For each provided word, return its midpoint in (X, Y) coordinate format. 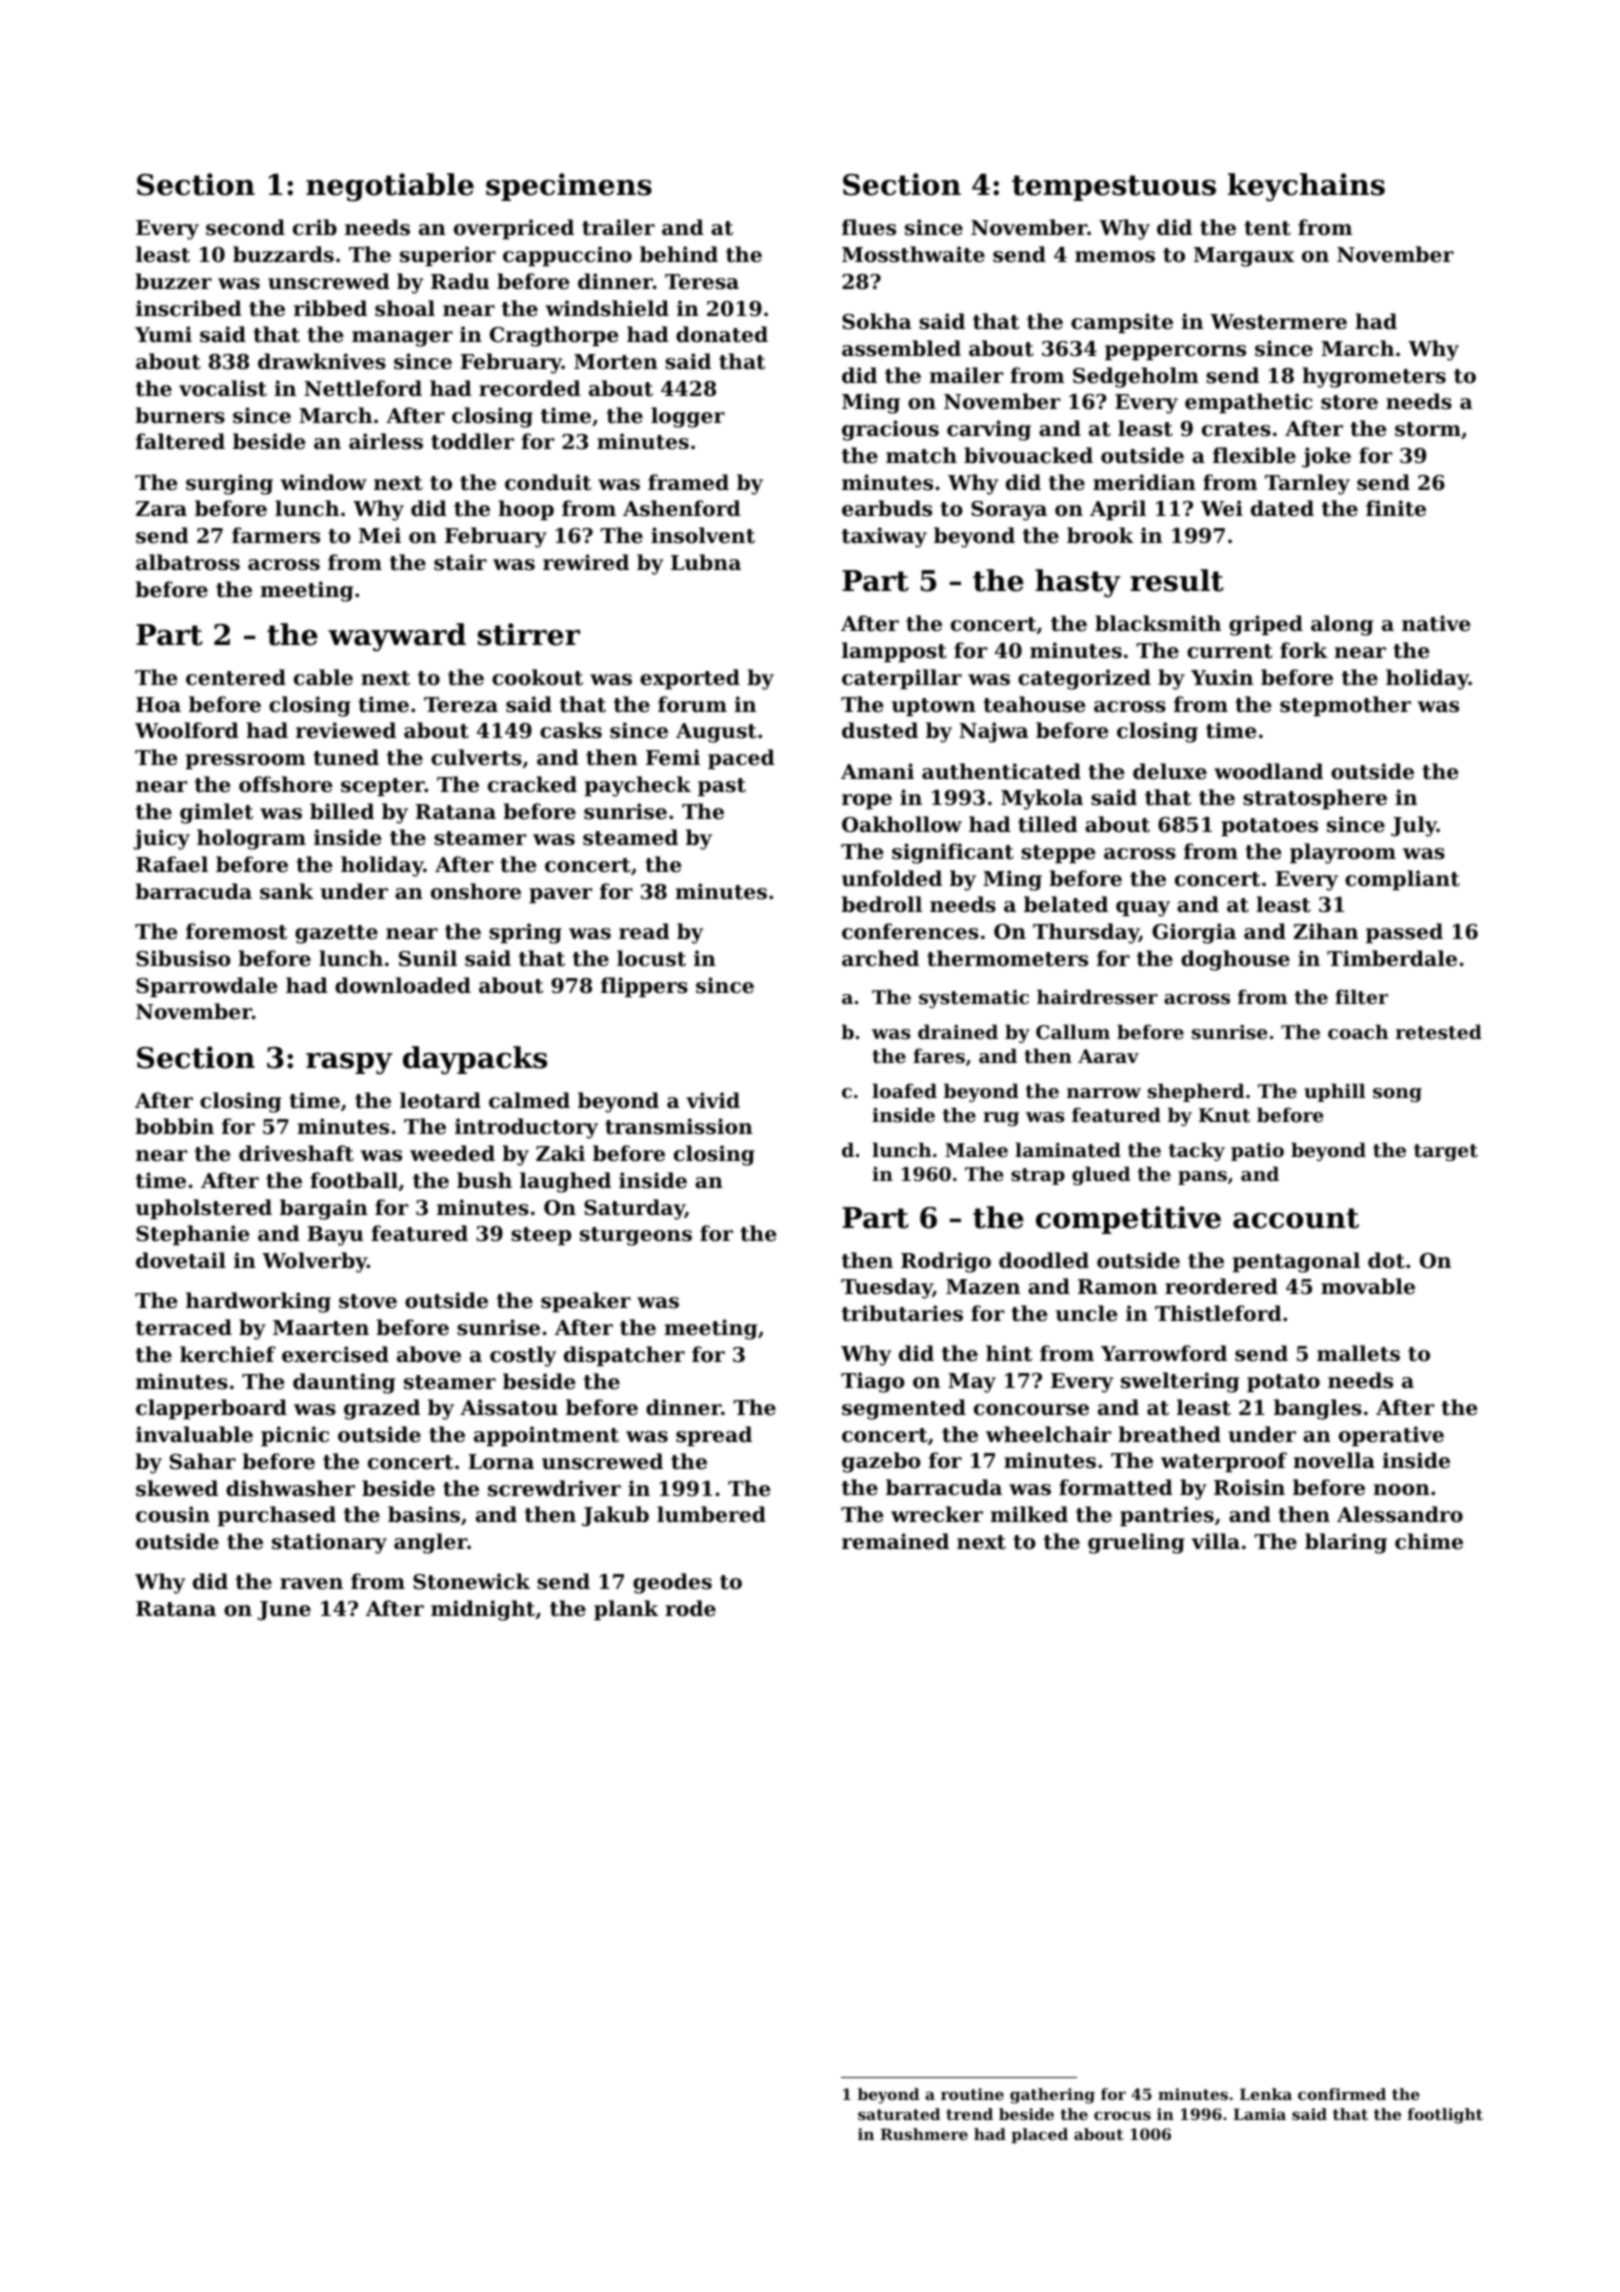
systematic (974, 999)
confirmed (1342, 2094)
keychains (1306, 187)
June (284, 1610)
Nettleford (363, 388)
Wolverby (314, 1262)
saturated (899, 2114)
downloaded (403, 985)
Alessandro (1400, 1514)
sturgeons (636, 1236)
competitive (1128, 1220)
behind (679, 254)
